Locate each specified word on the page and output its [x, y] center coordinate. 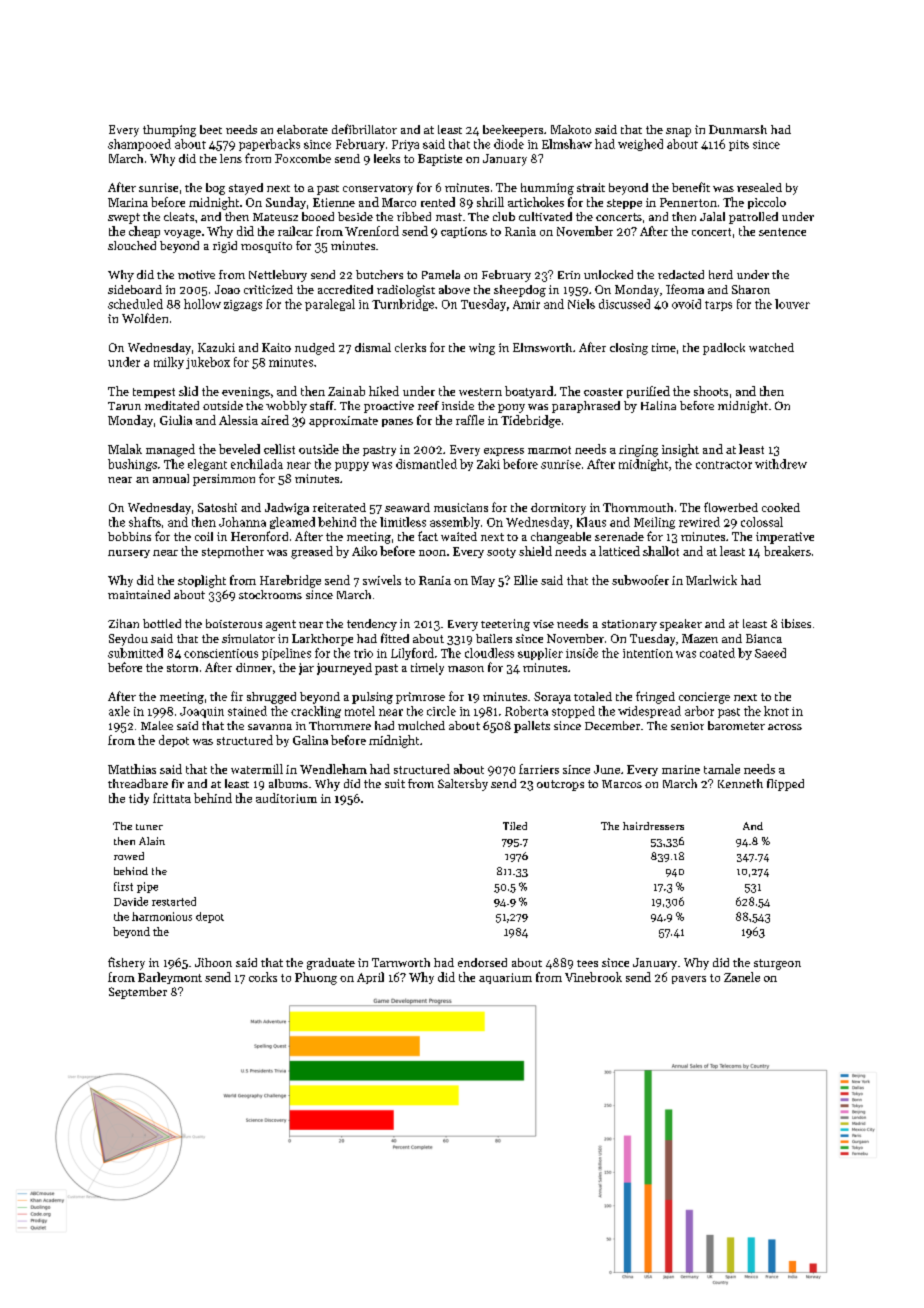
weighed [640, 145]
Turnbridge [403, 305]
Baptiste [440, 160]
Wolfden [145, 318]
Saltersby [463, 785]
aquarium [505, 978]
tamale [722, 769]
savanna [270, 727]
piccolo [767, 203]
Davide [131, 901]
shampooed [139, 145]
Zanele [742, 977]
